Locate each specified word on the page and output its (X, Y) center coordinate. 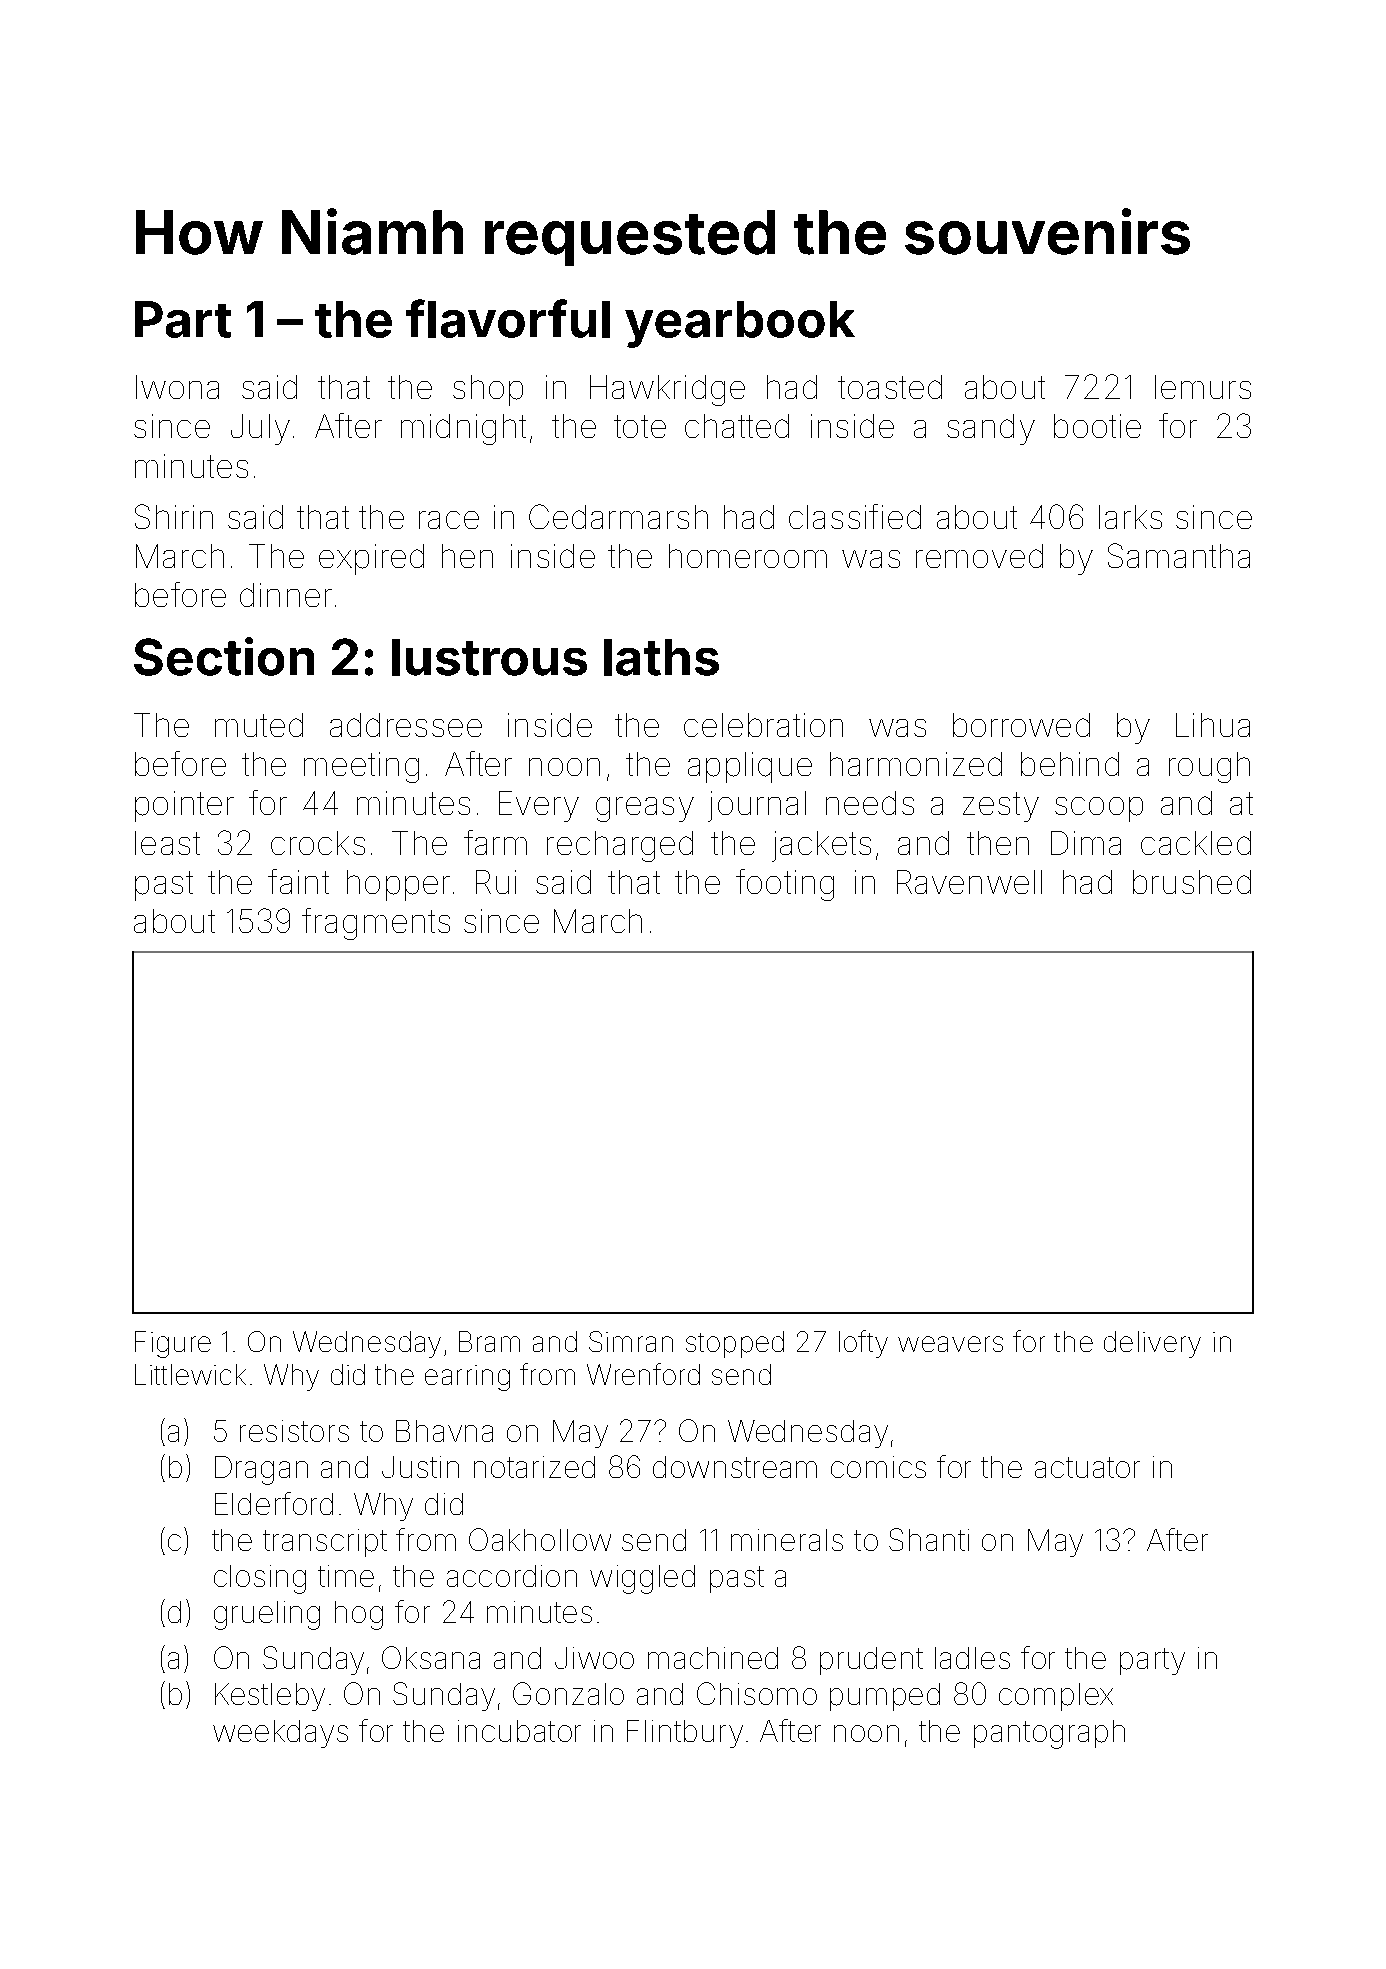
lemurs (1203, 387)
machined (713, 1658)
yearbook (740, 324)
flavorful (508, 318)
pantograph (1049, 1734)
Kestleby (270, 1697)
